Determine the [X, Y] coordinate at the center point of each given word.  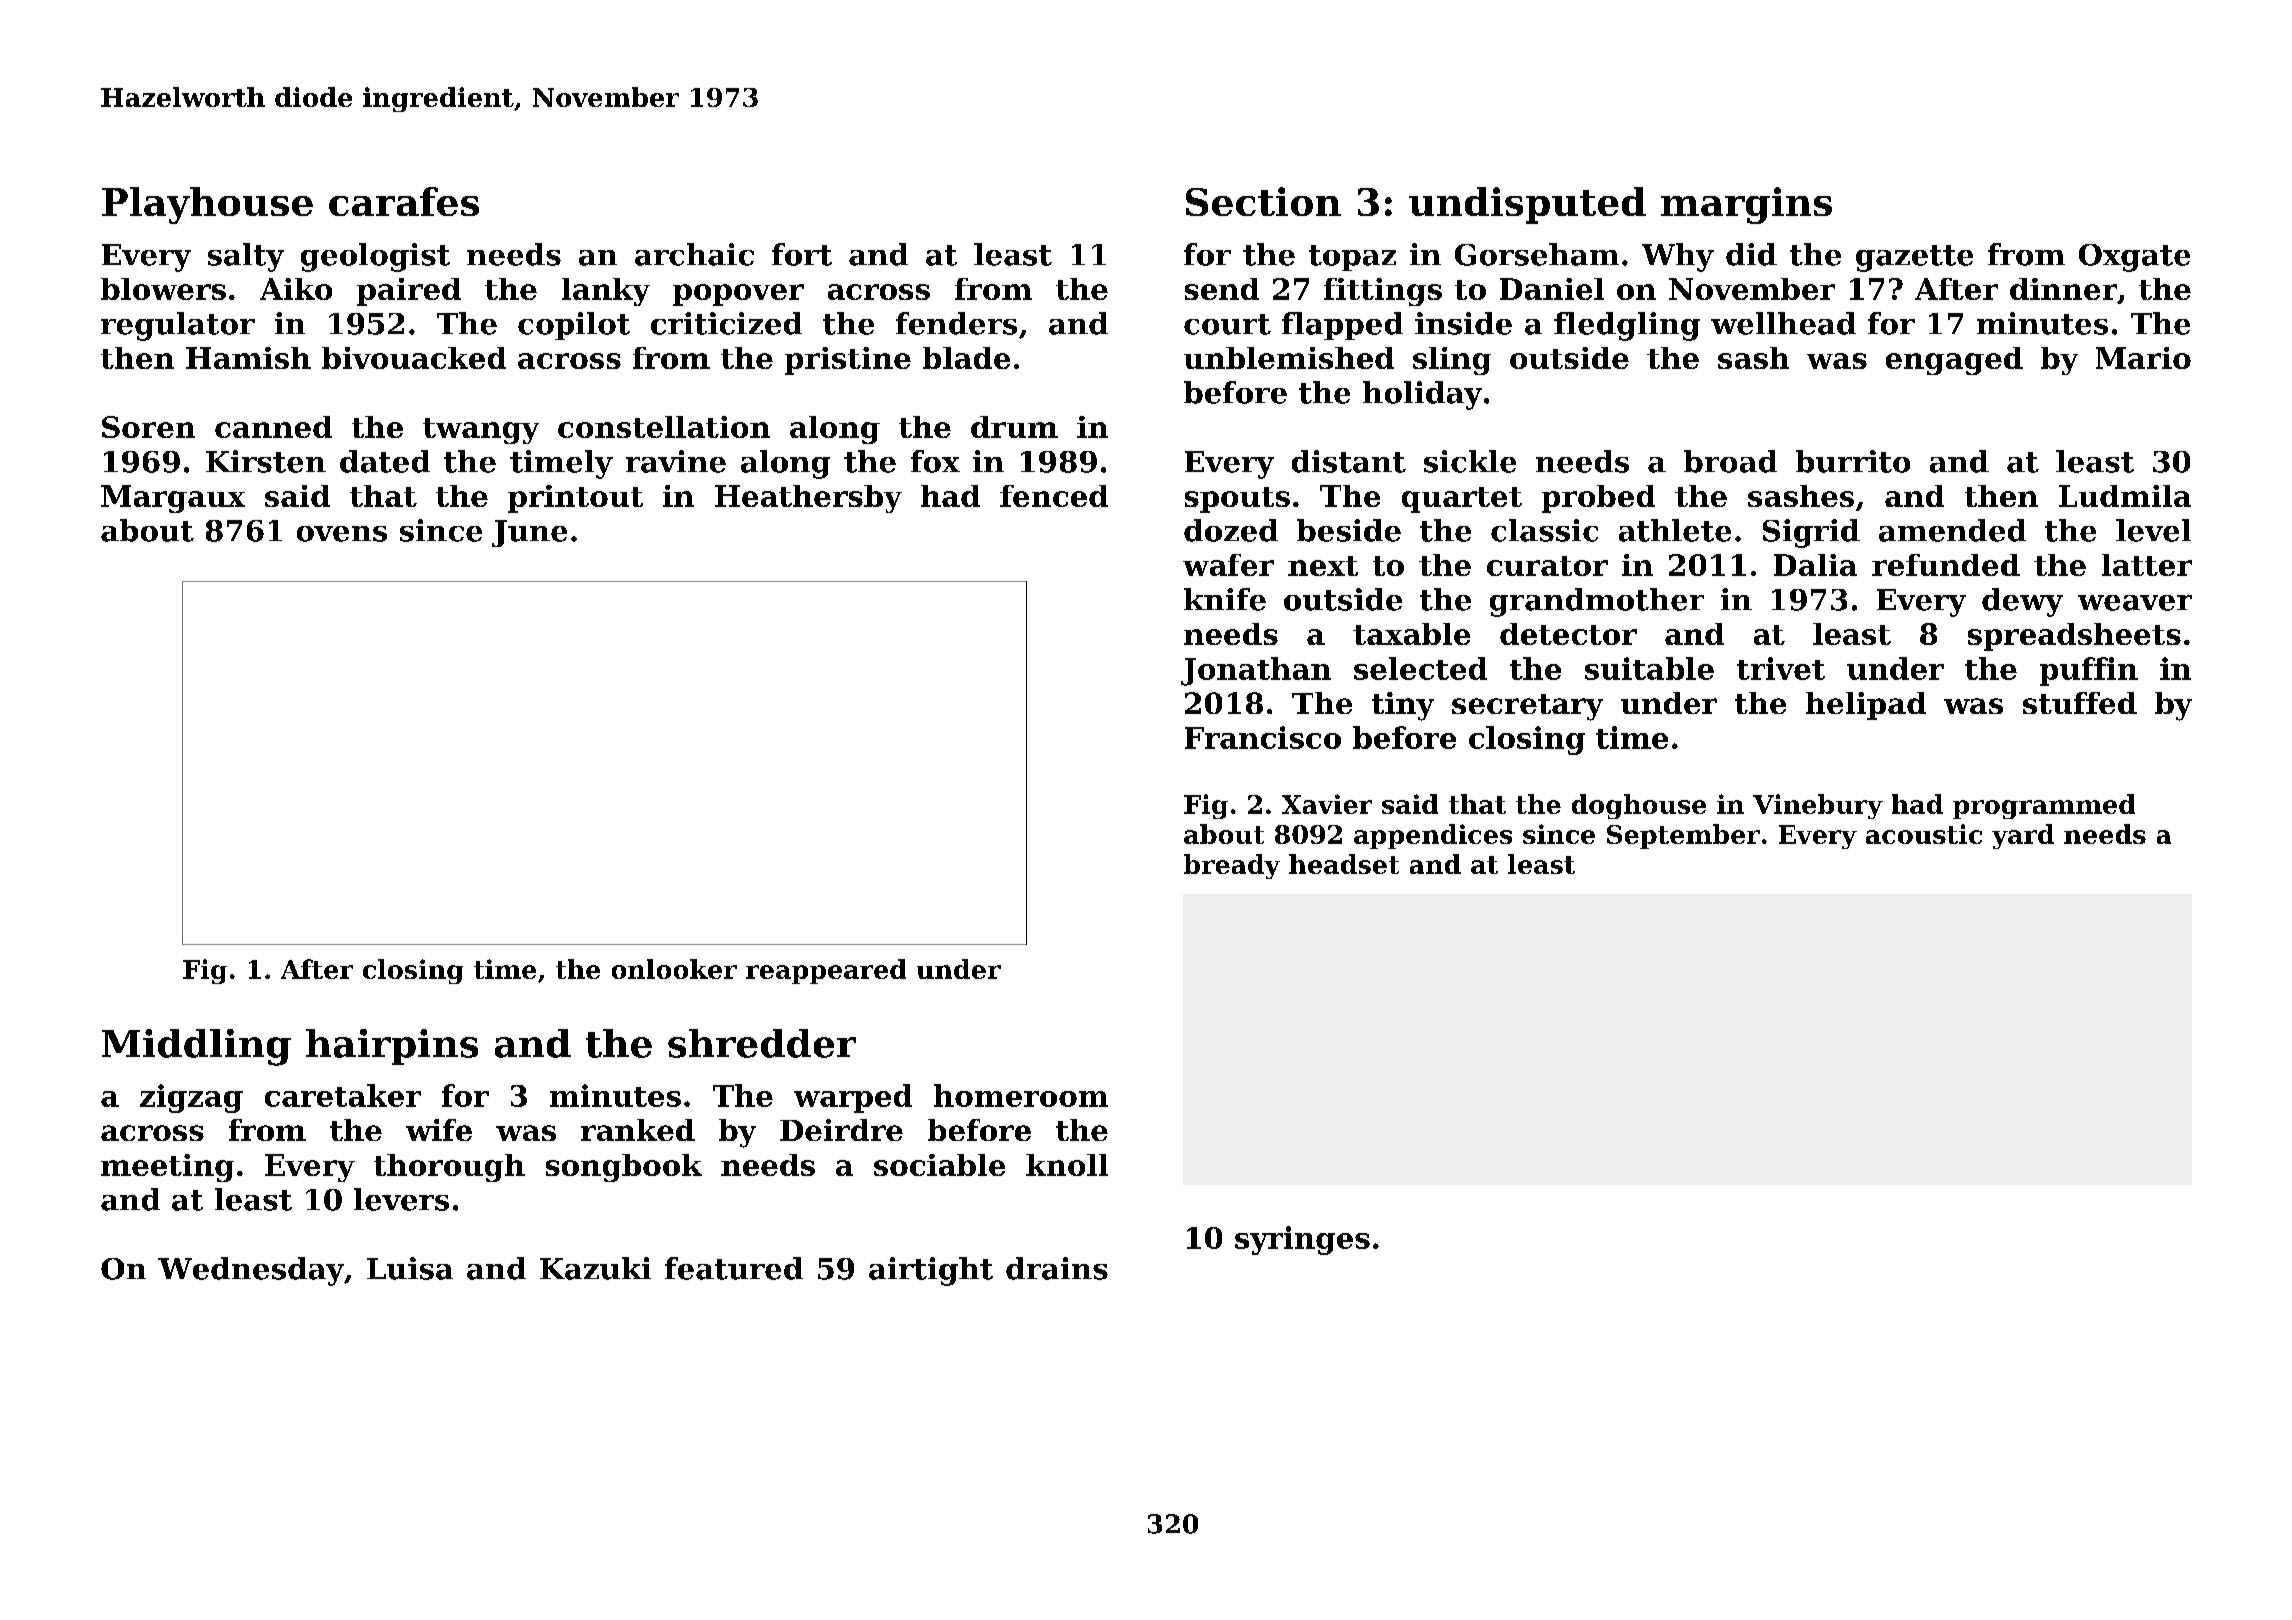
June [529, 533]
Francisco [1263, 737]
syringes [1302, 1240]
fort [802, 254]
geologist [375, 257]
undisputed [1527, 205]
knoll [1067, 1165]
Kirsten [266, 461]
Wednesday [251, 1271]
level [2153, 530]
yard [2023, 836]
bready [1232, 866]
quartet [1462, 500]
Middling [196, 1047]
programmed [2044, 806]
